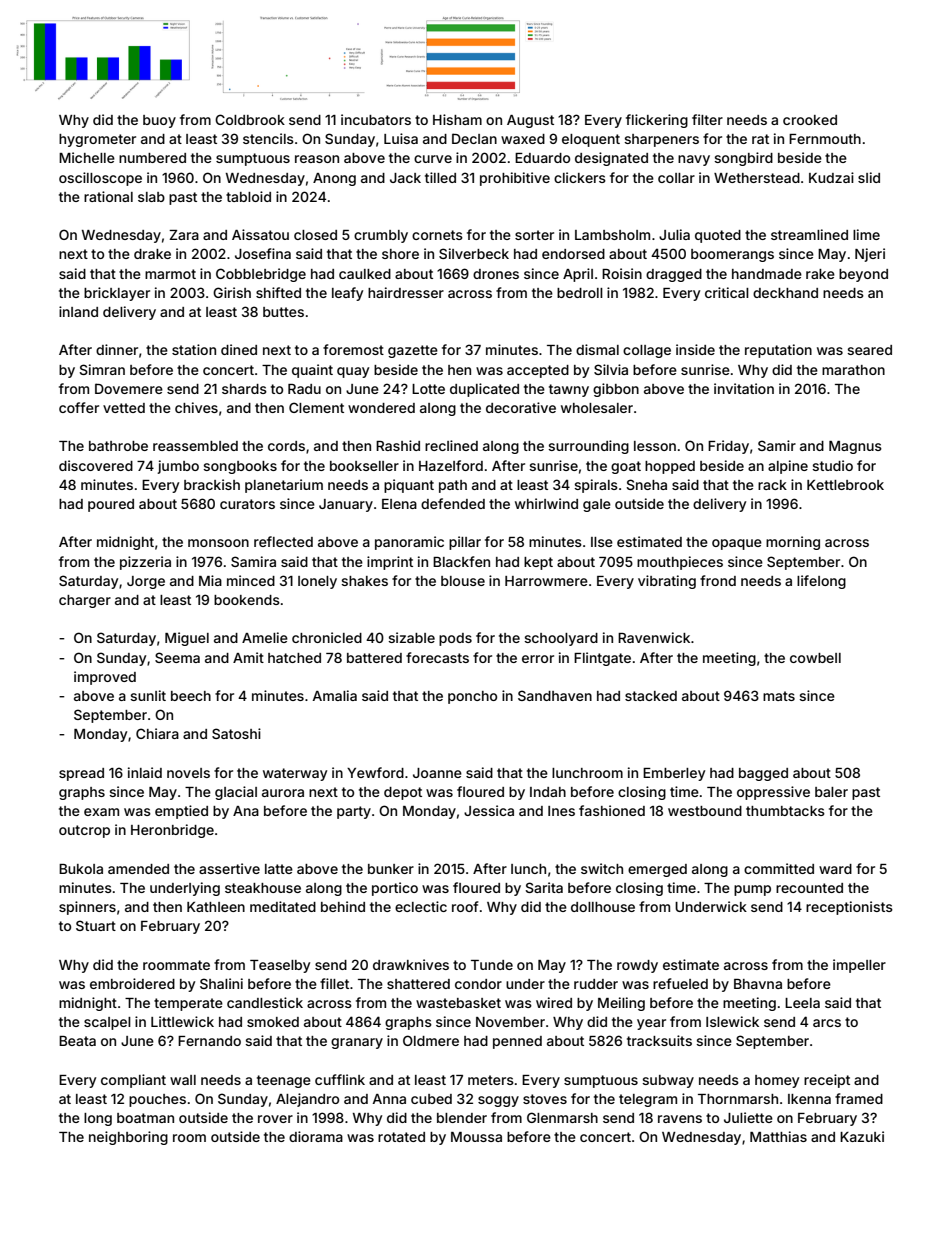  I want to click on Kazuki, so click(862, 1136).
